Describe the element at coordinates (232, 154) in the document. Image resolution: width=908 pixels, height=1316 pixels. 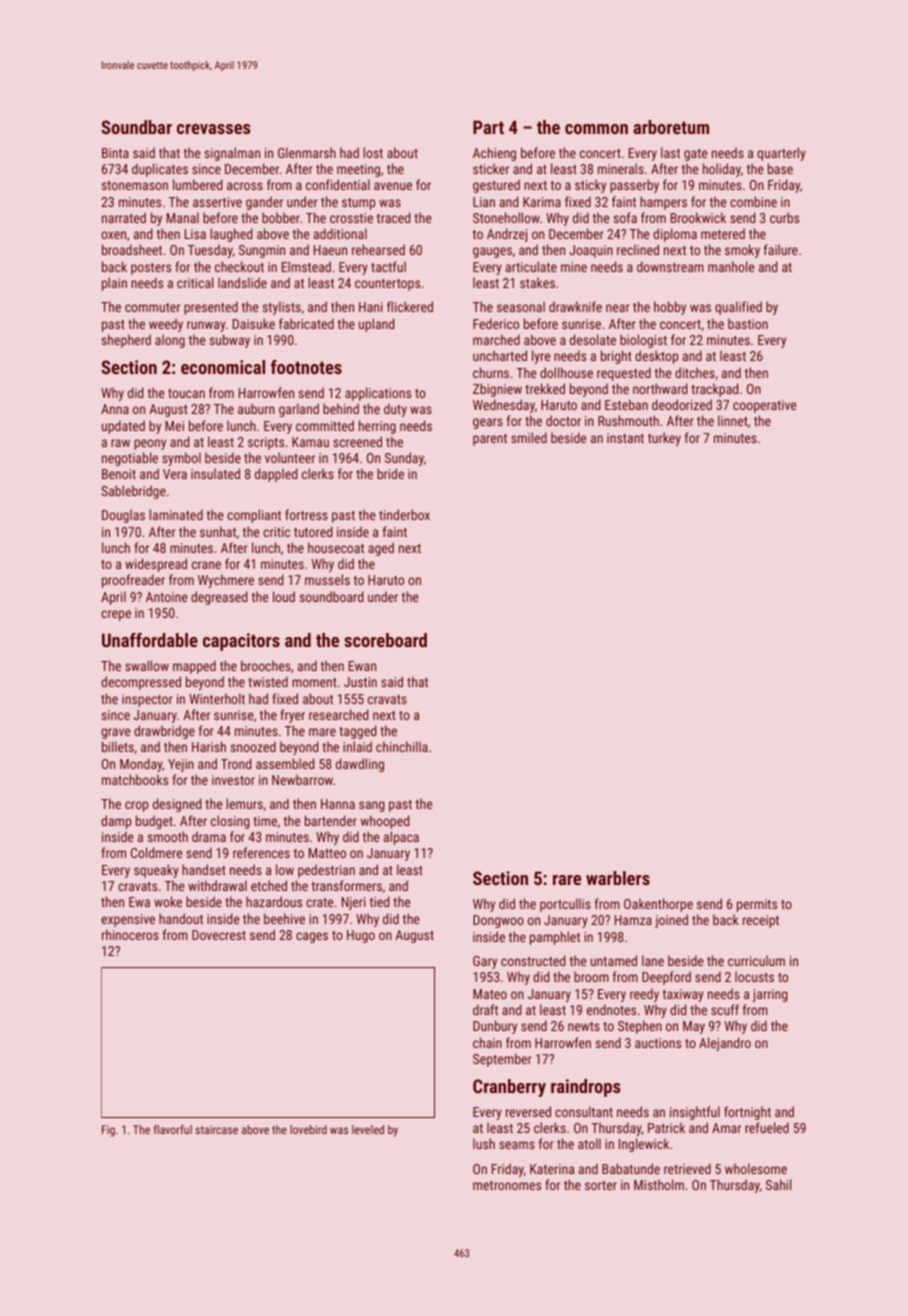
I see `signalman` at that location.
